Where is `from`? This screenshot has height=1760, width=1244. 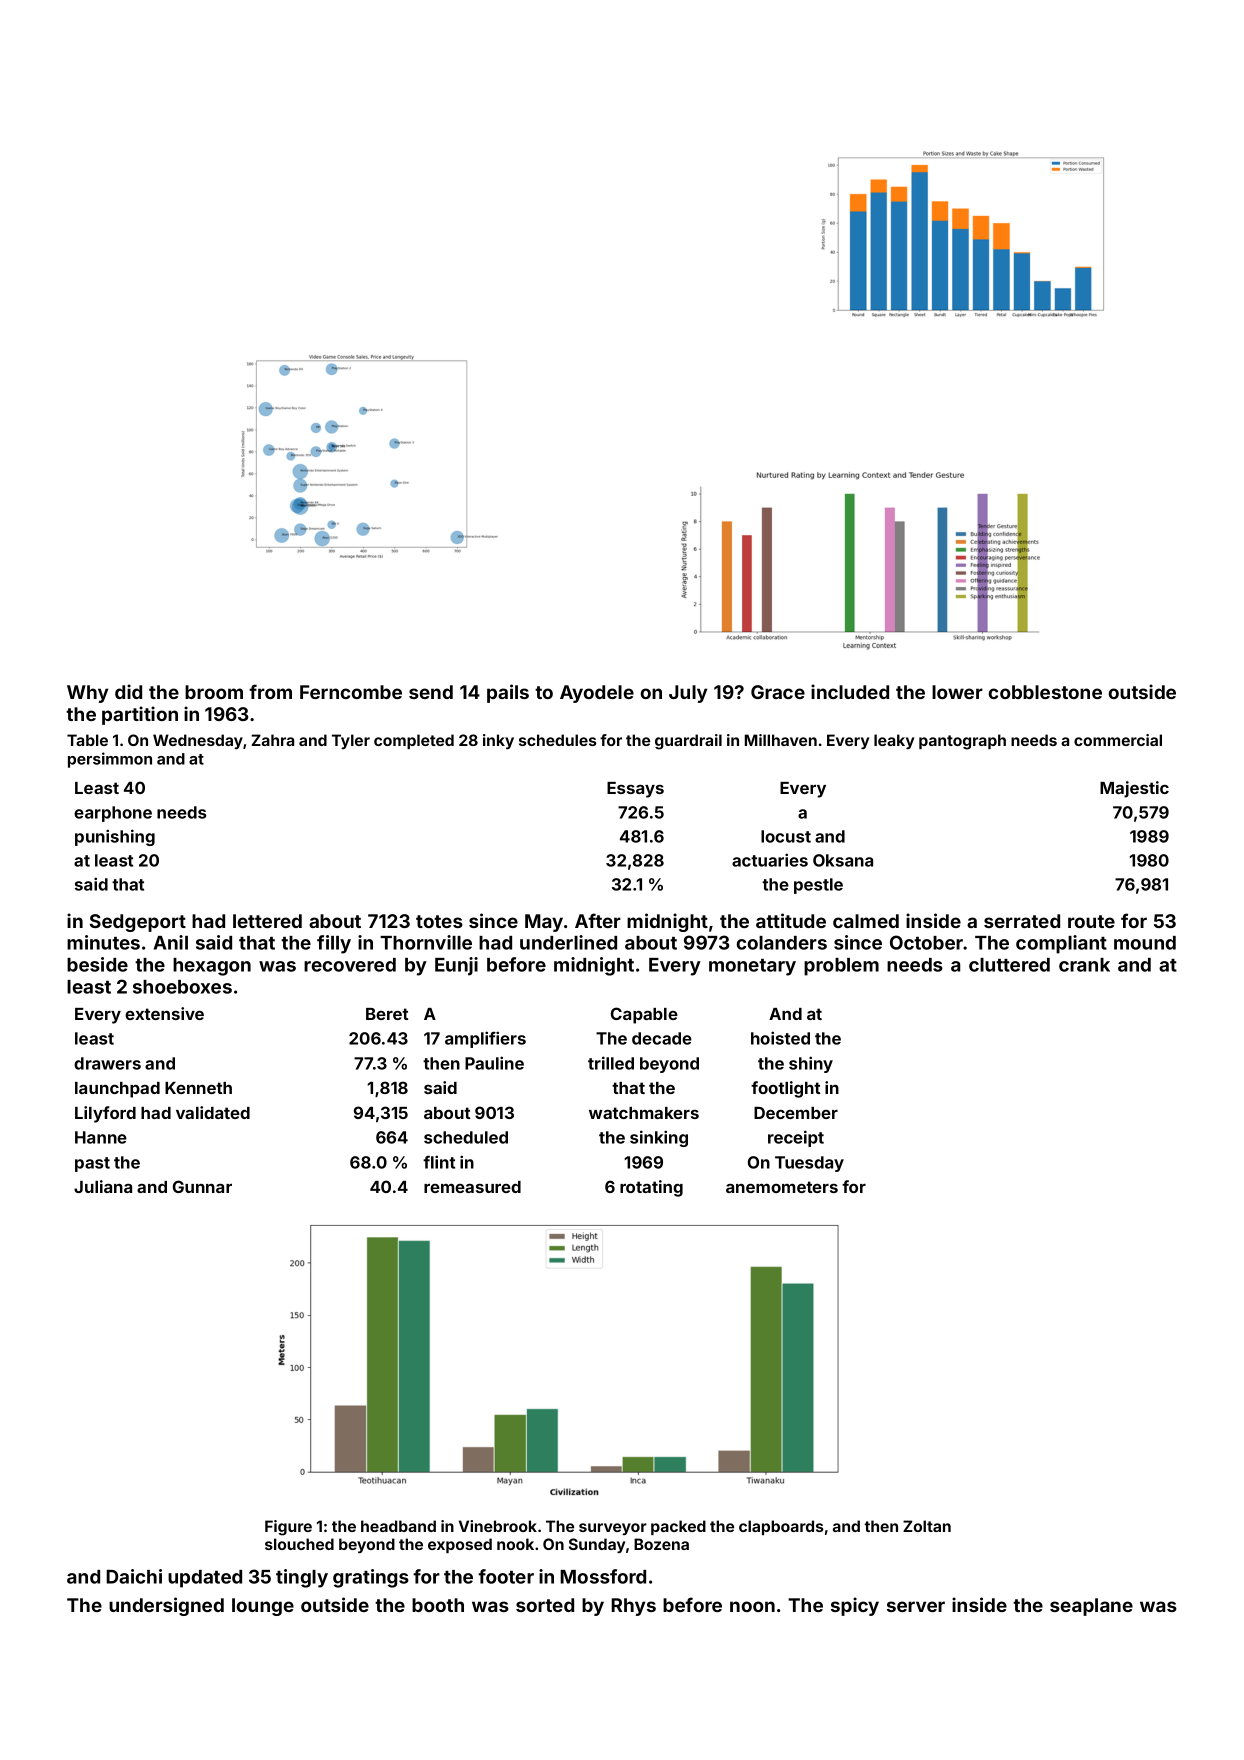
from is located at coordinates (270, 691).
